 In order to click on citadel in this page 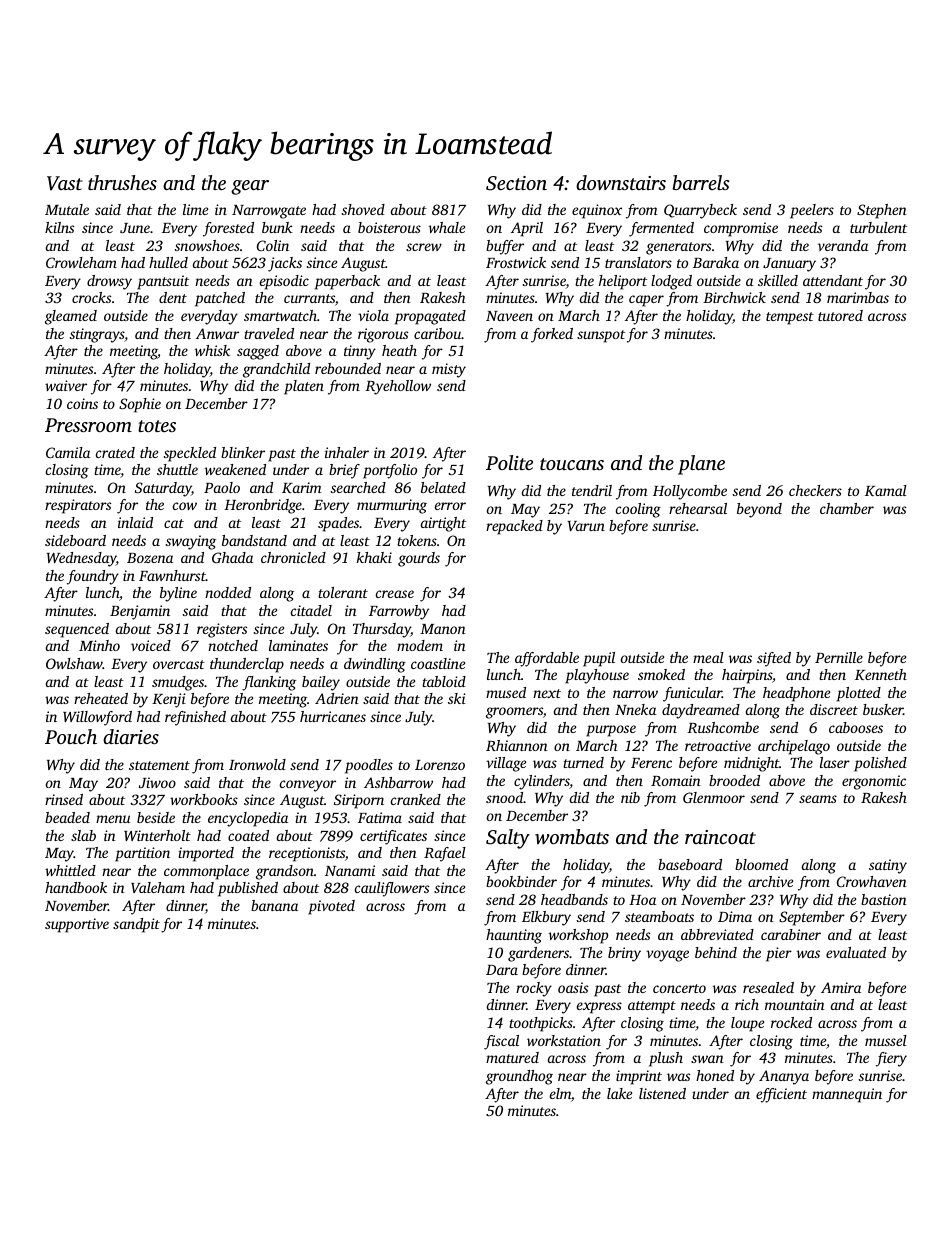, I will do `click(311, 610)`.
